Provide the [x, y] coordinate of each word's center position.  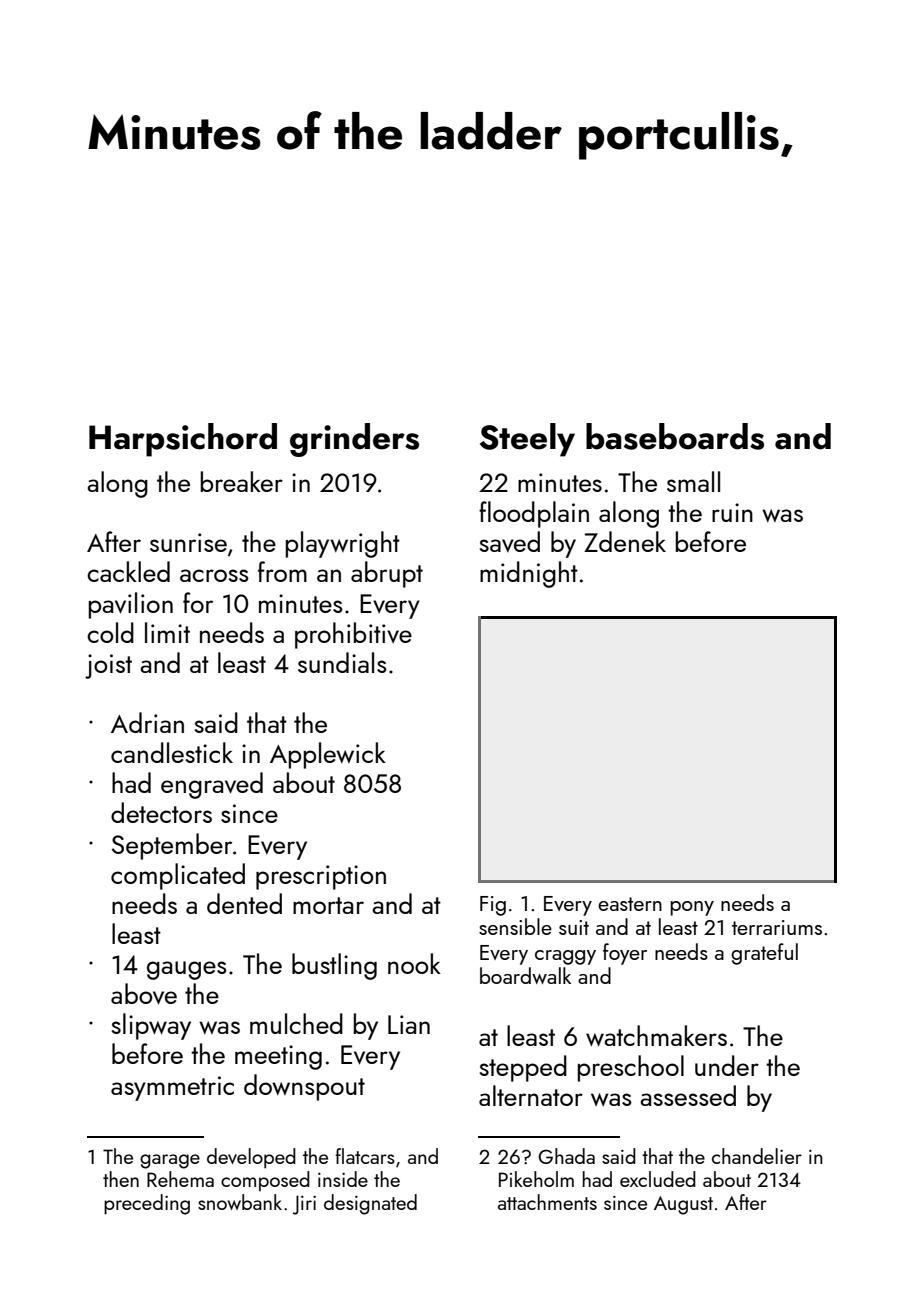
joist [108, 666]
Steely [527, 440]
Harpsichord [183, 440]
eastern [630, 904]
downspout [304, 1087]
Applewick [328, 755]
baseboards [675, 436]
